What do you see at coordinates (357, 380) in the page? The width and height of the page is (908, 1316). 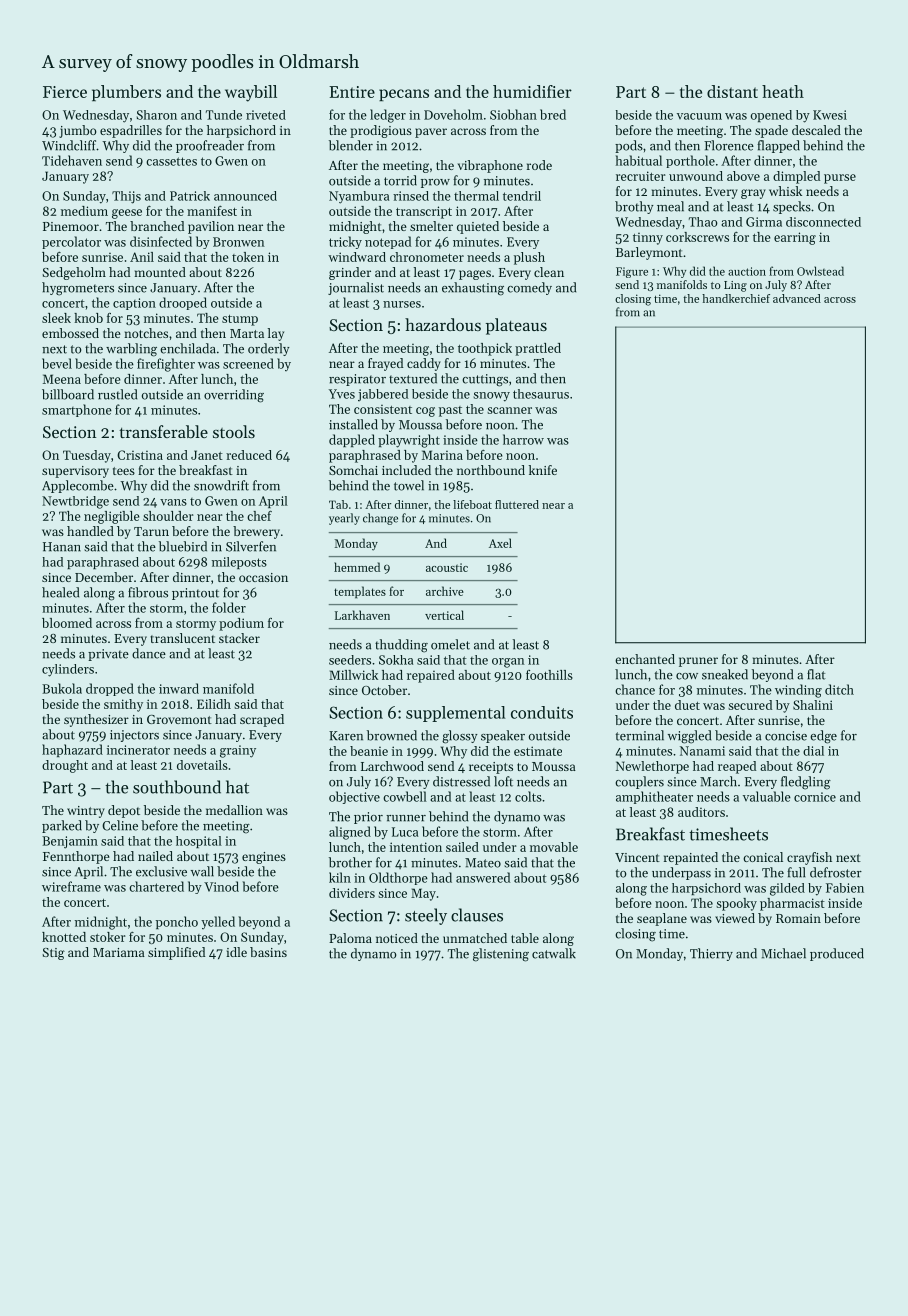 I see `respirator` at bounding box center [357, 380].
